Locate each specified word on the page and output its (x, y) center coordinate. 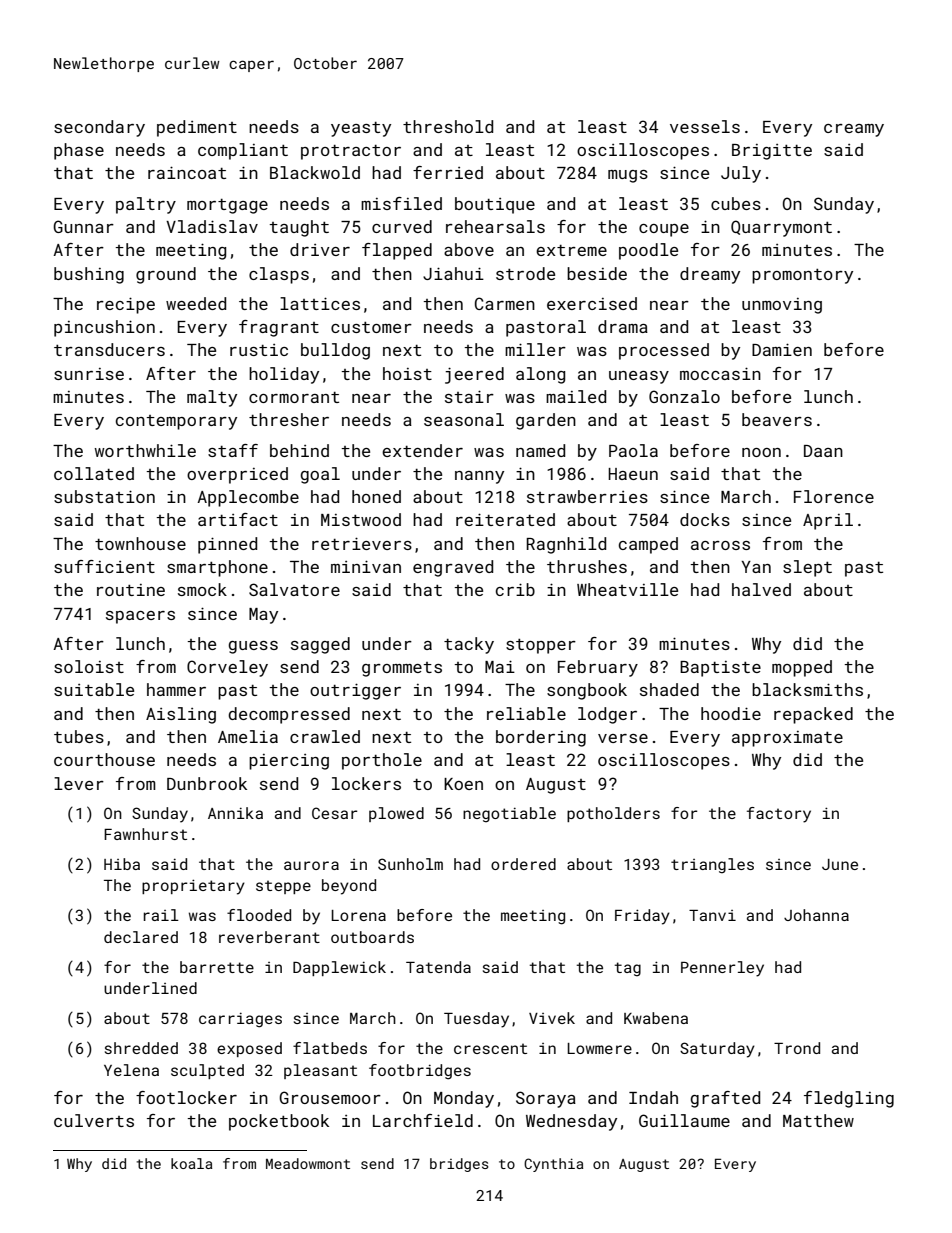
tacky (469, 645)
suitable (94, 689)
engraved (453, 568)
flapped (397, 251)
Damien (782, 349)
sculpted (207, 1071)
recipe (126, 305)
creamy (854, 130)
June (840, 864)
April (828, 521)
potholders (613, 814)
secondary (99, 128)
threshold (448, 126)
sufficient (104, 566)
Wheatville (627, 589)
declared (141, 937)
